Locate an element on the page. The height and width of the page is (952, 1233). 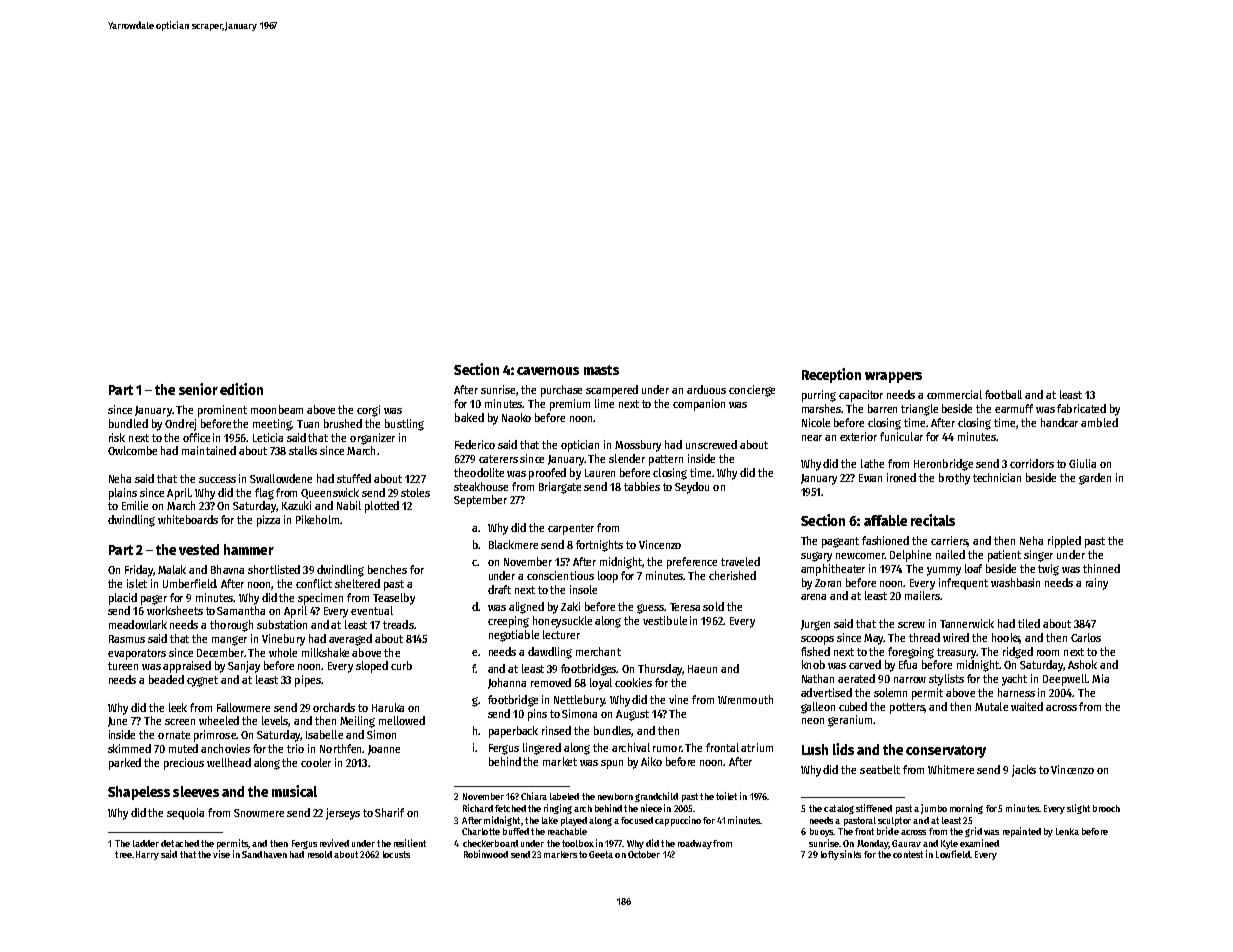
football is located at coordinates (1003, 394).
